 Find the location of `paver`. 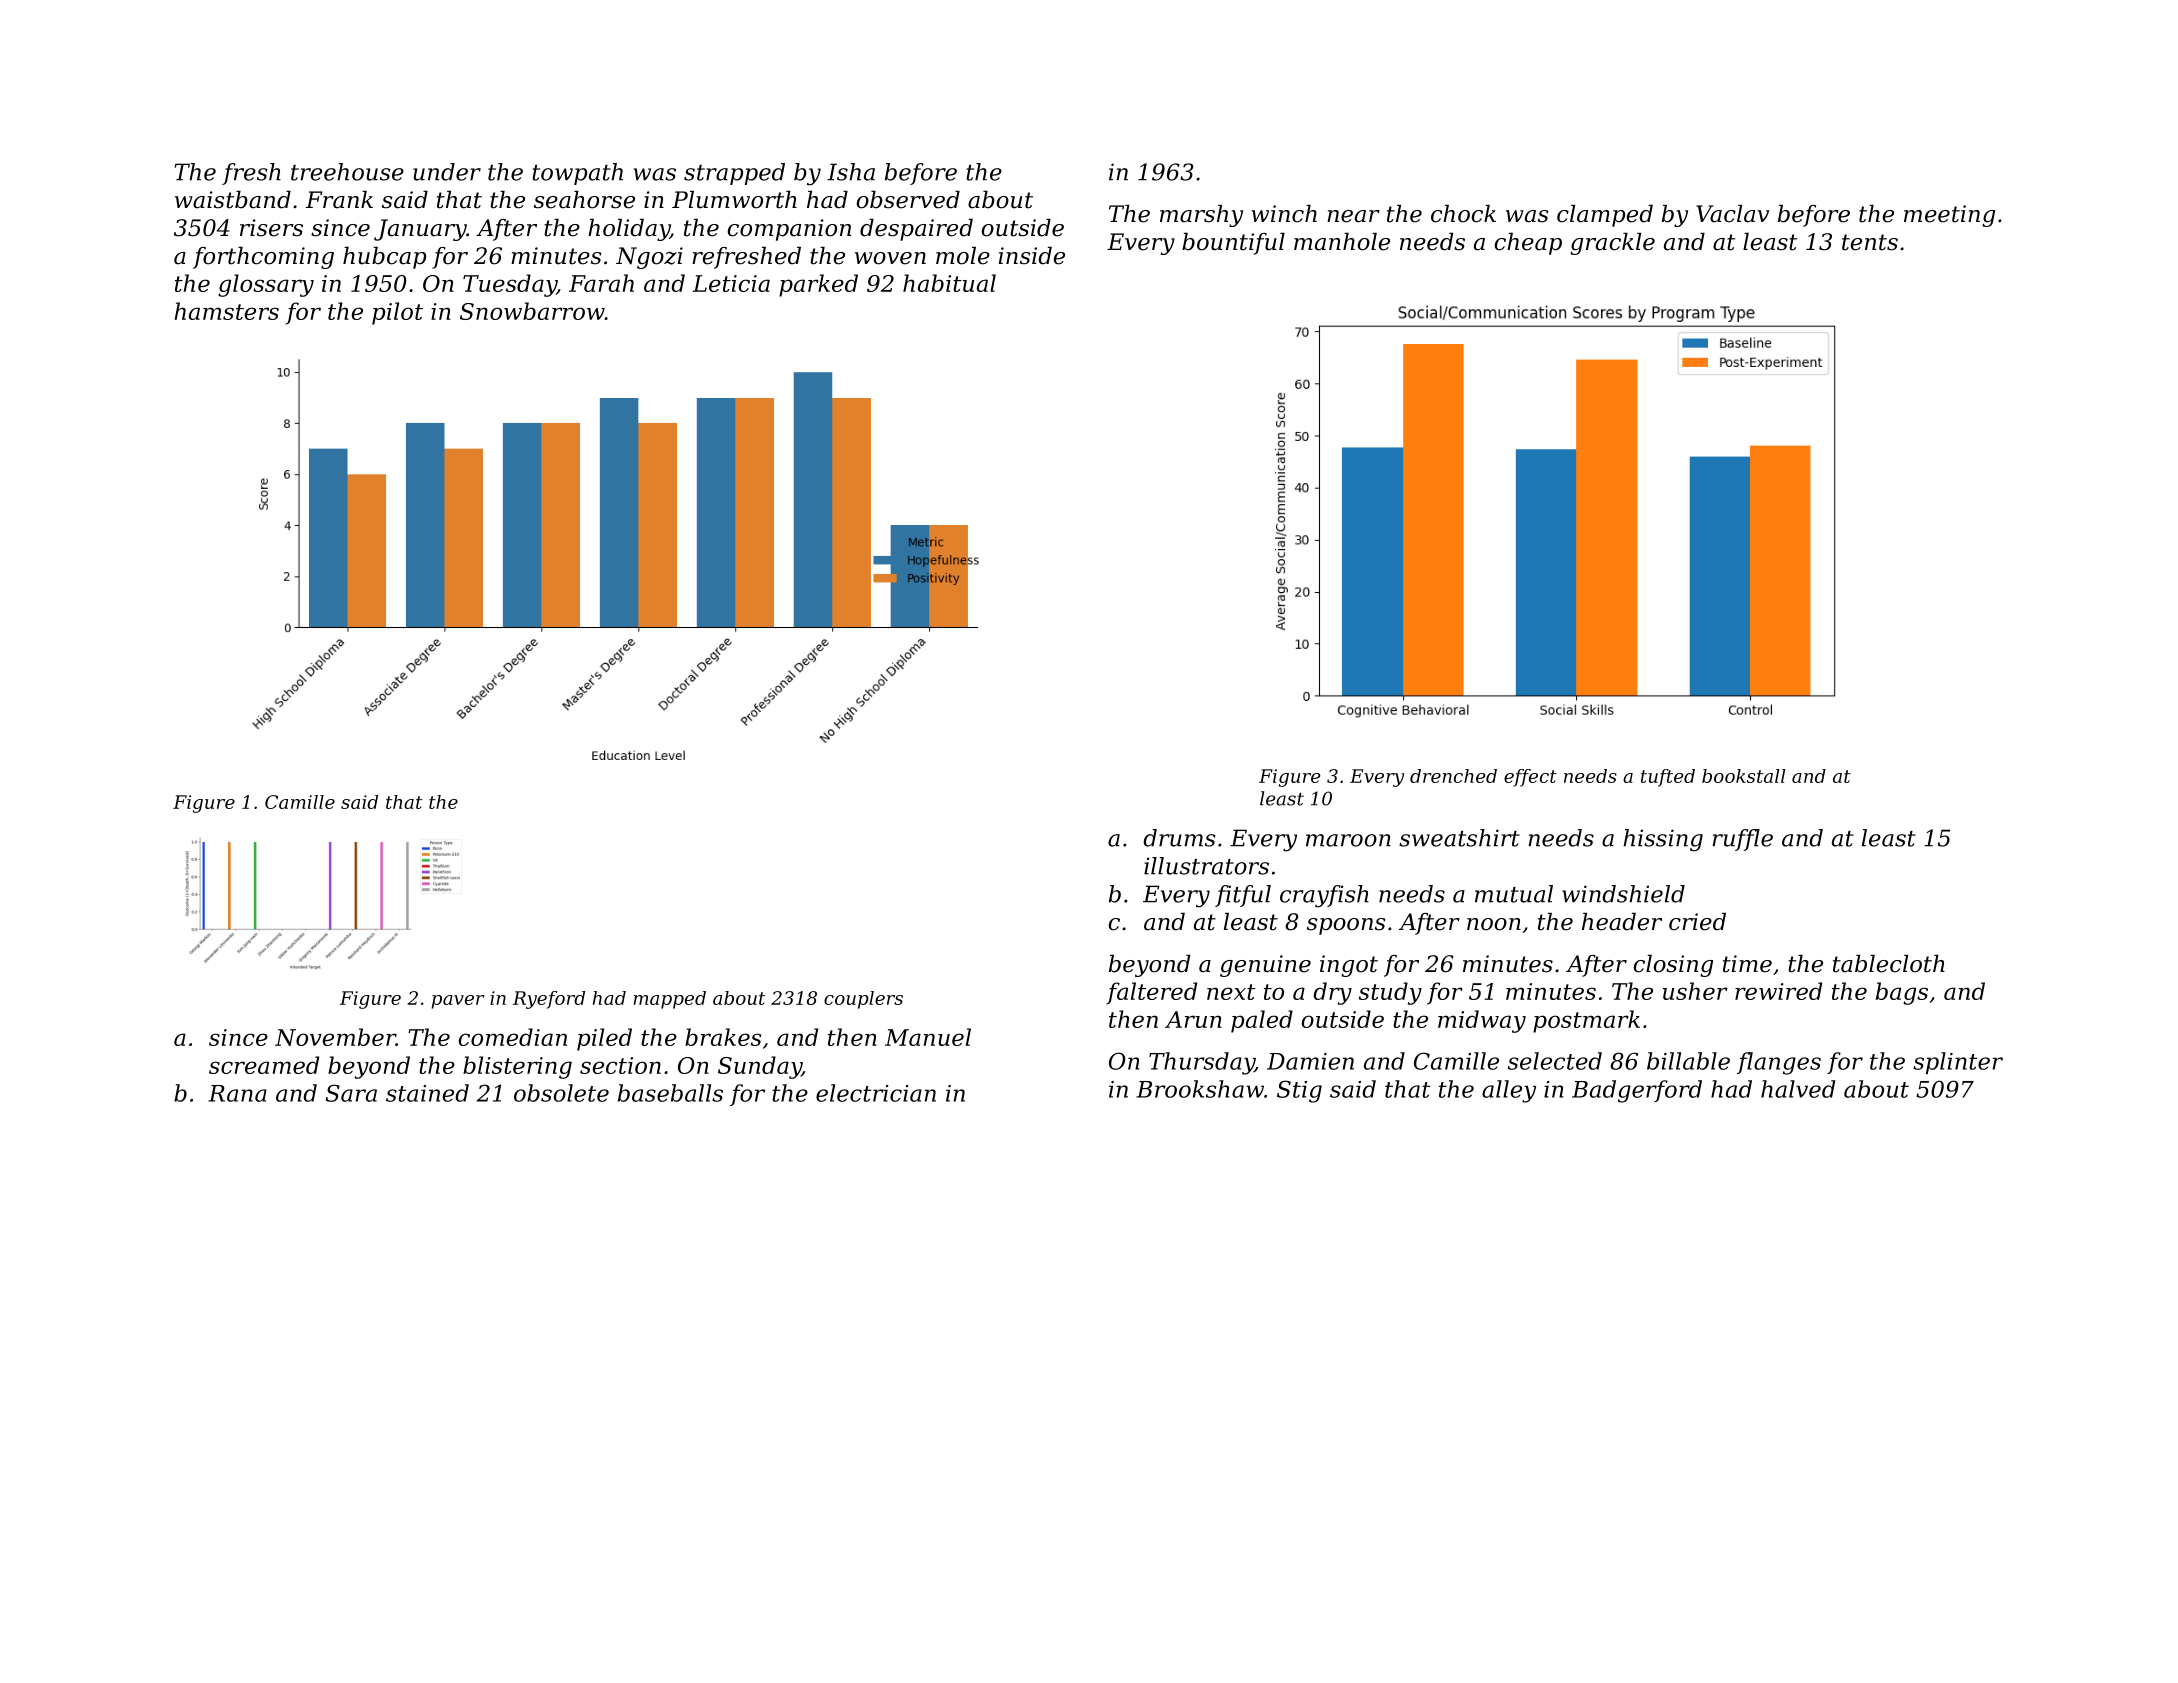

paver is located at coordinates (458, 1002).
